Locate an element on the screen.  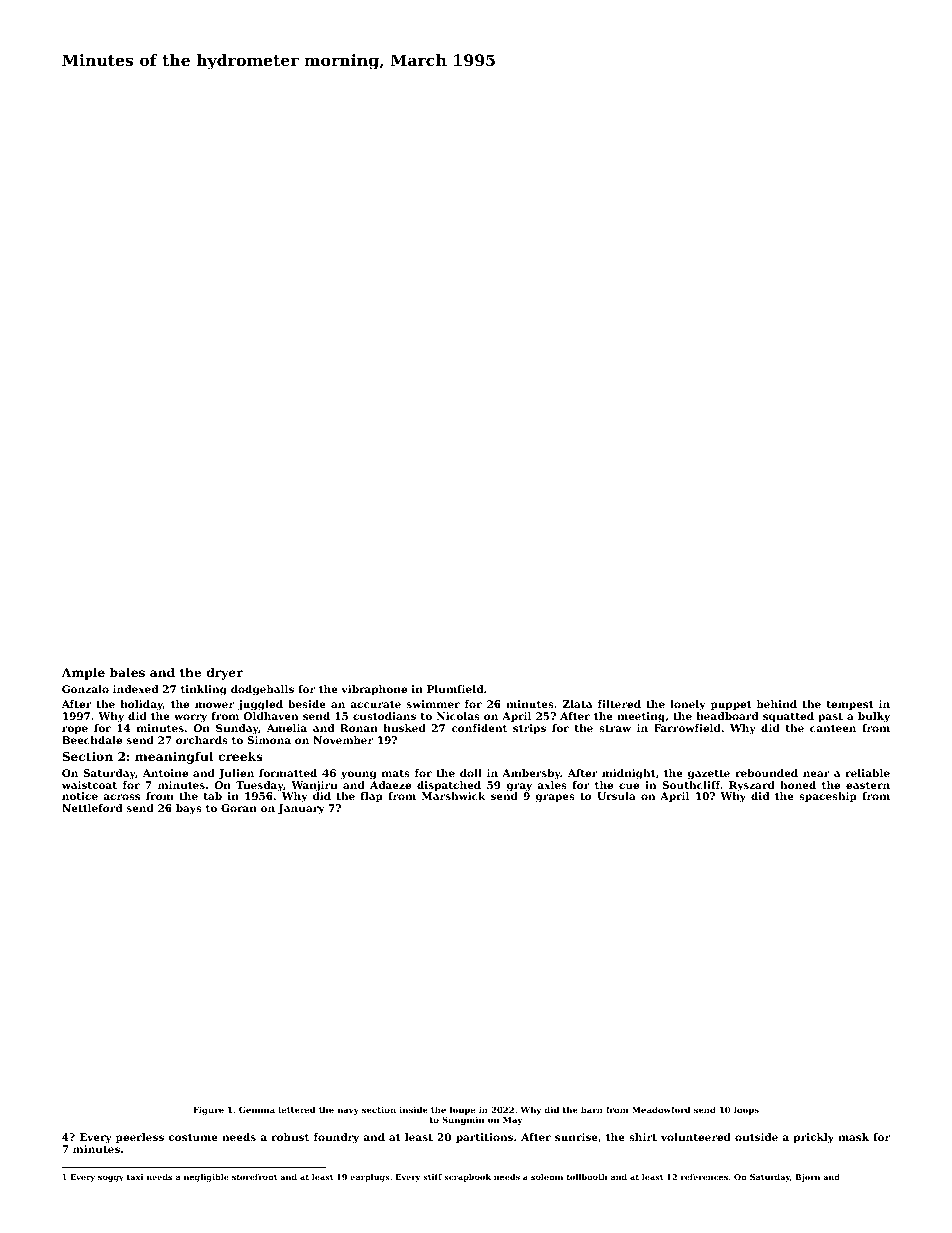
Farrowfield is located at coordinates (687, 728).
